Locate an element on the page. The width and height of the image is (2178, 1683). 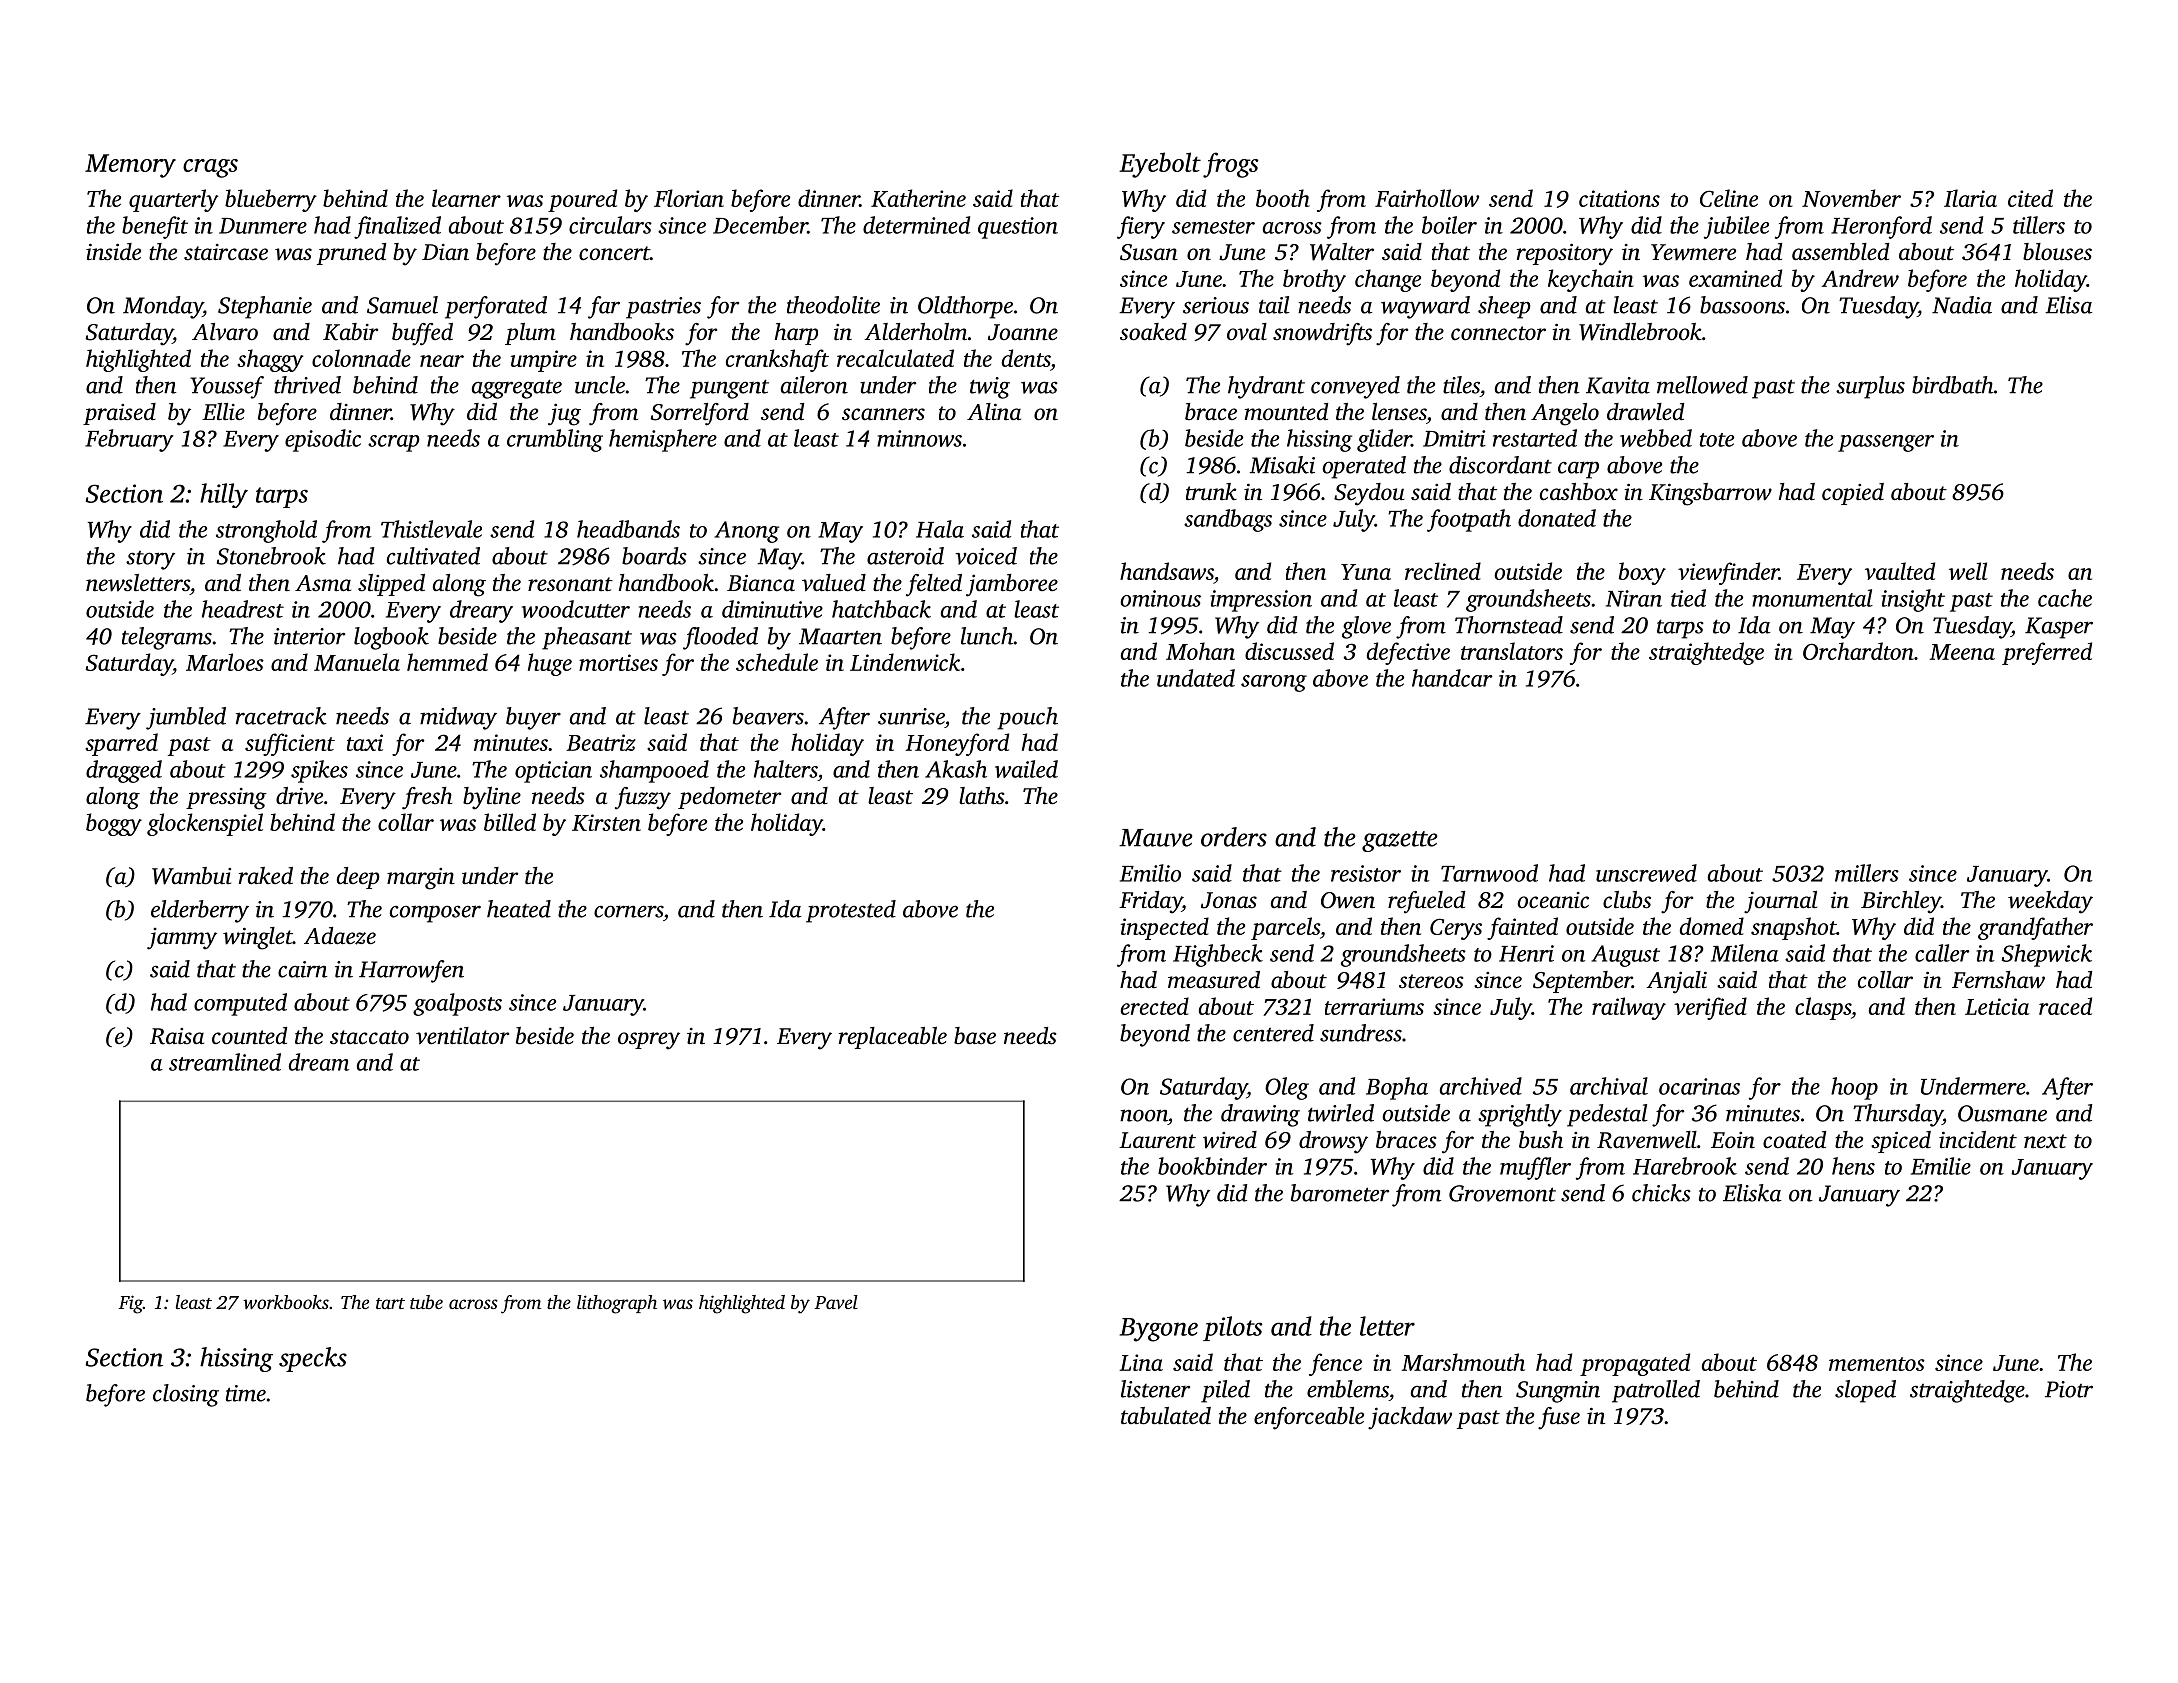
Bygone is located at coordinates (1159, 1330).
